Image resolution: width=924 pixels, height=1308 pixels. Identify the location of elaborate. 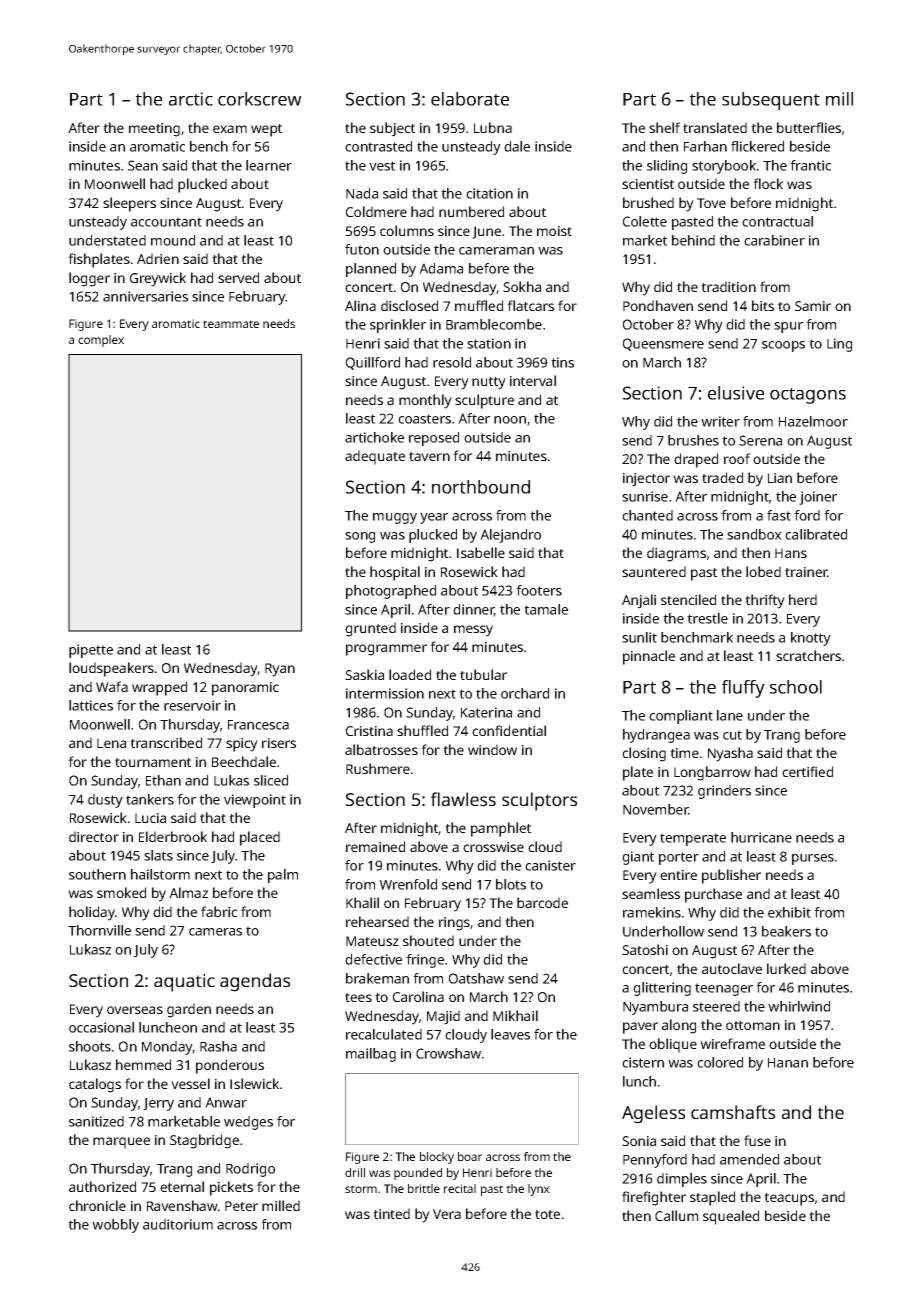
(470, 99).
